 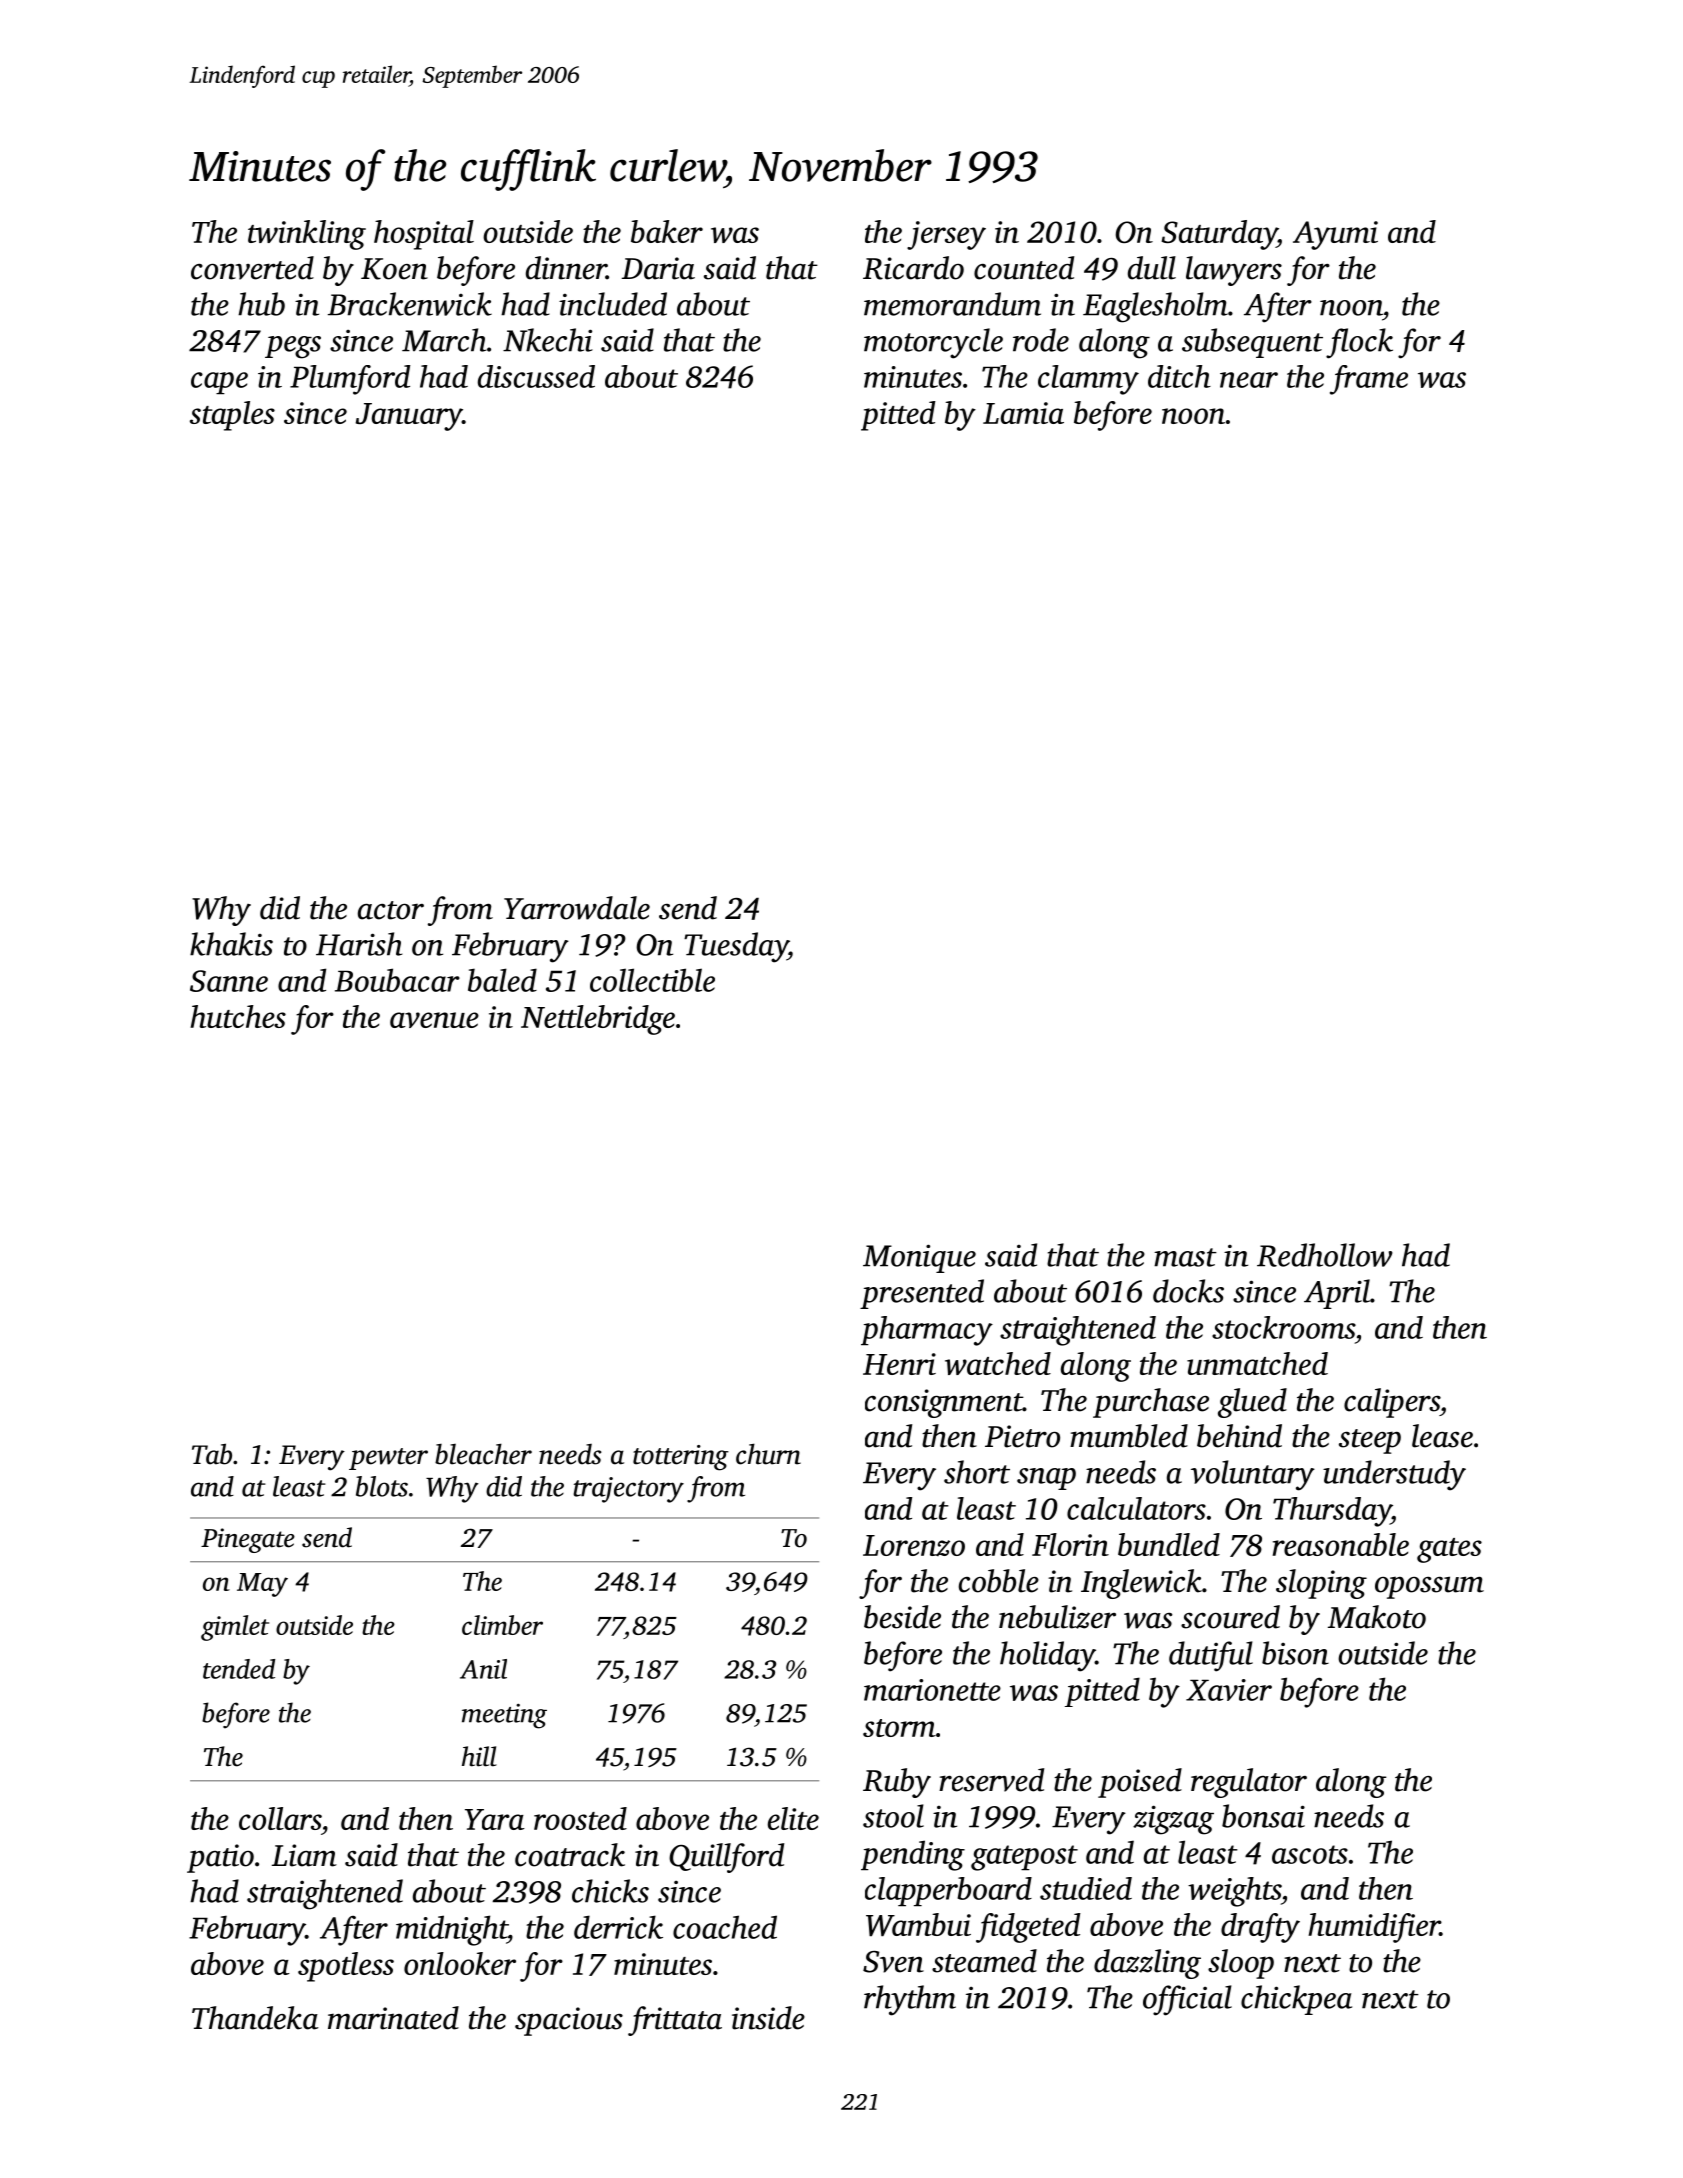 What do you see at coordinates (1369, 380) in the screenshot?
I see `frame` at bounding box center [1369, 380].
